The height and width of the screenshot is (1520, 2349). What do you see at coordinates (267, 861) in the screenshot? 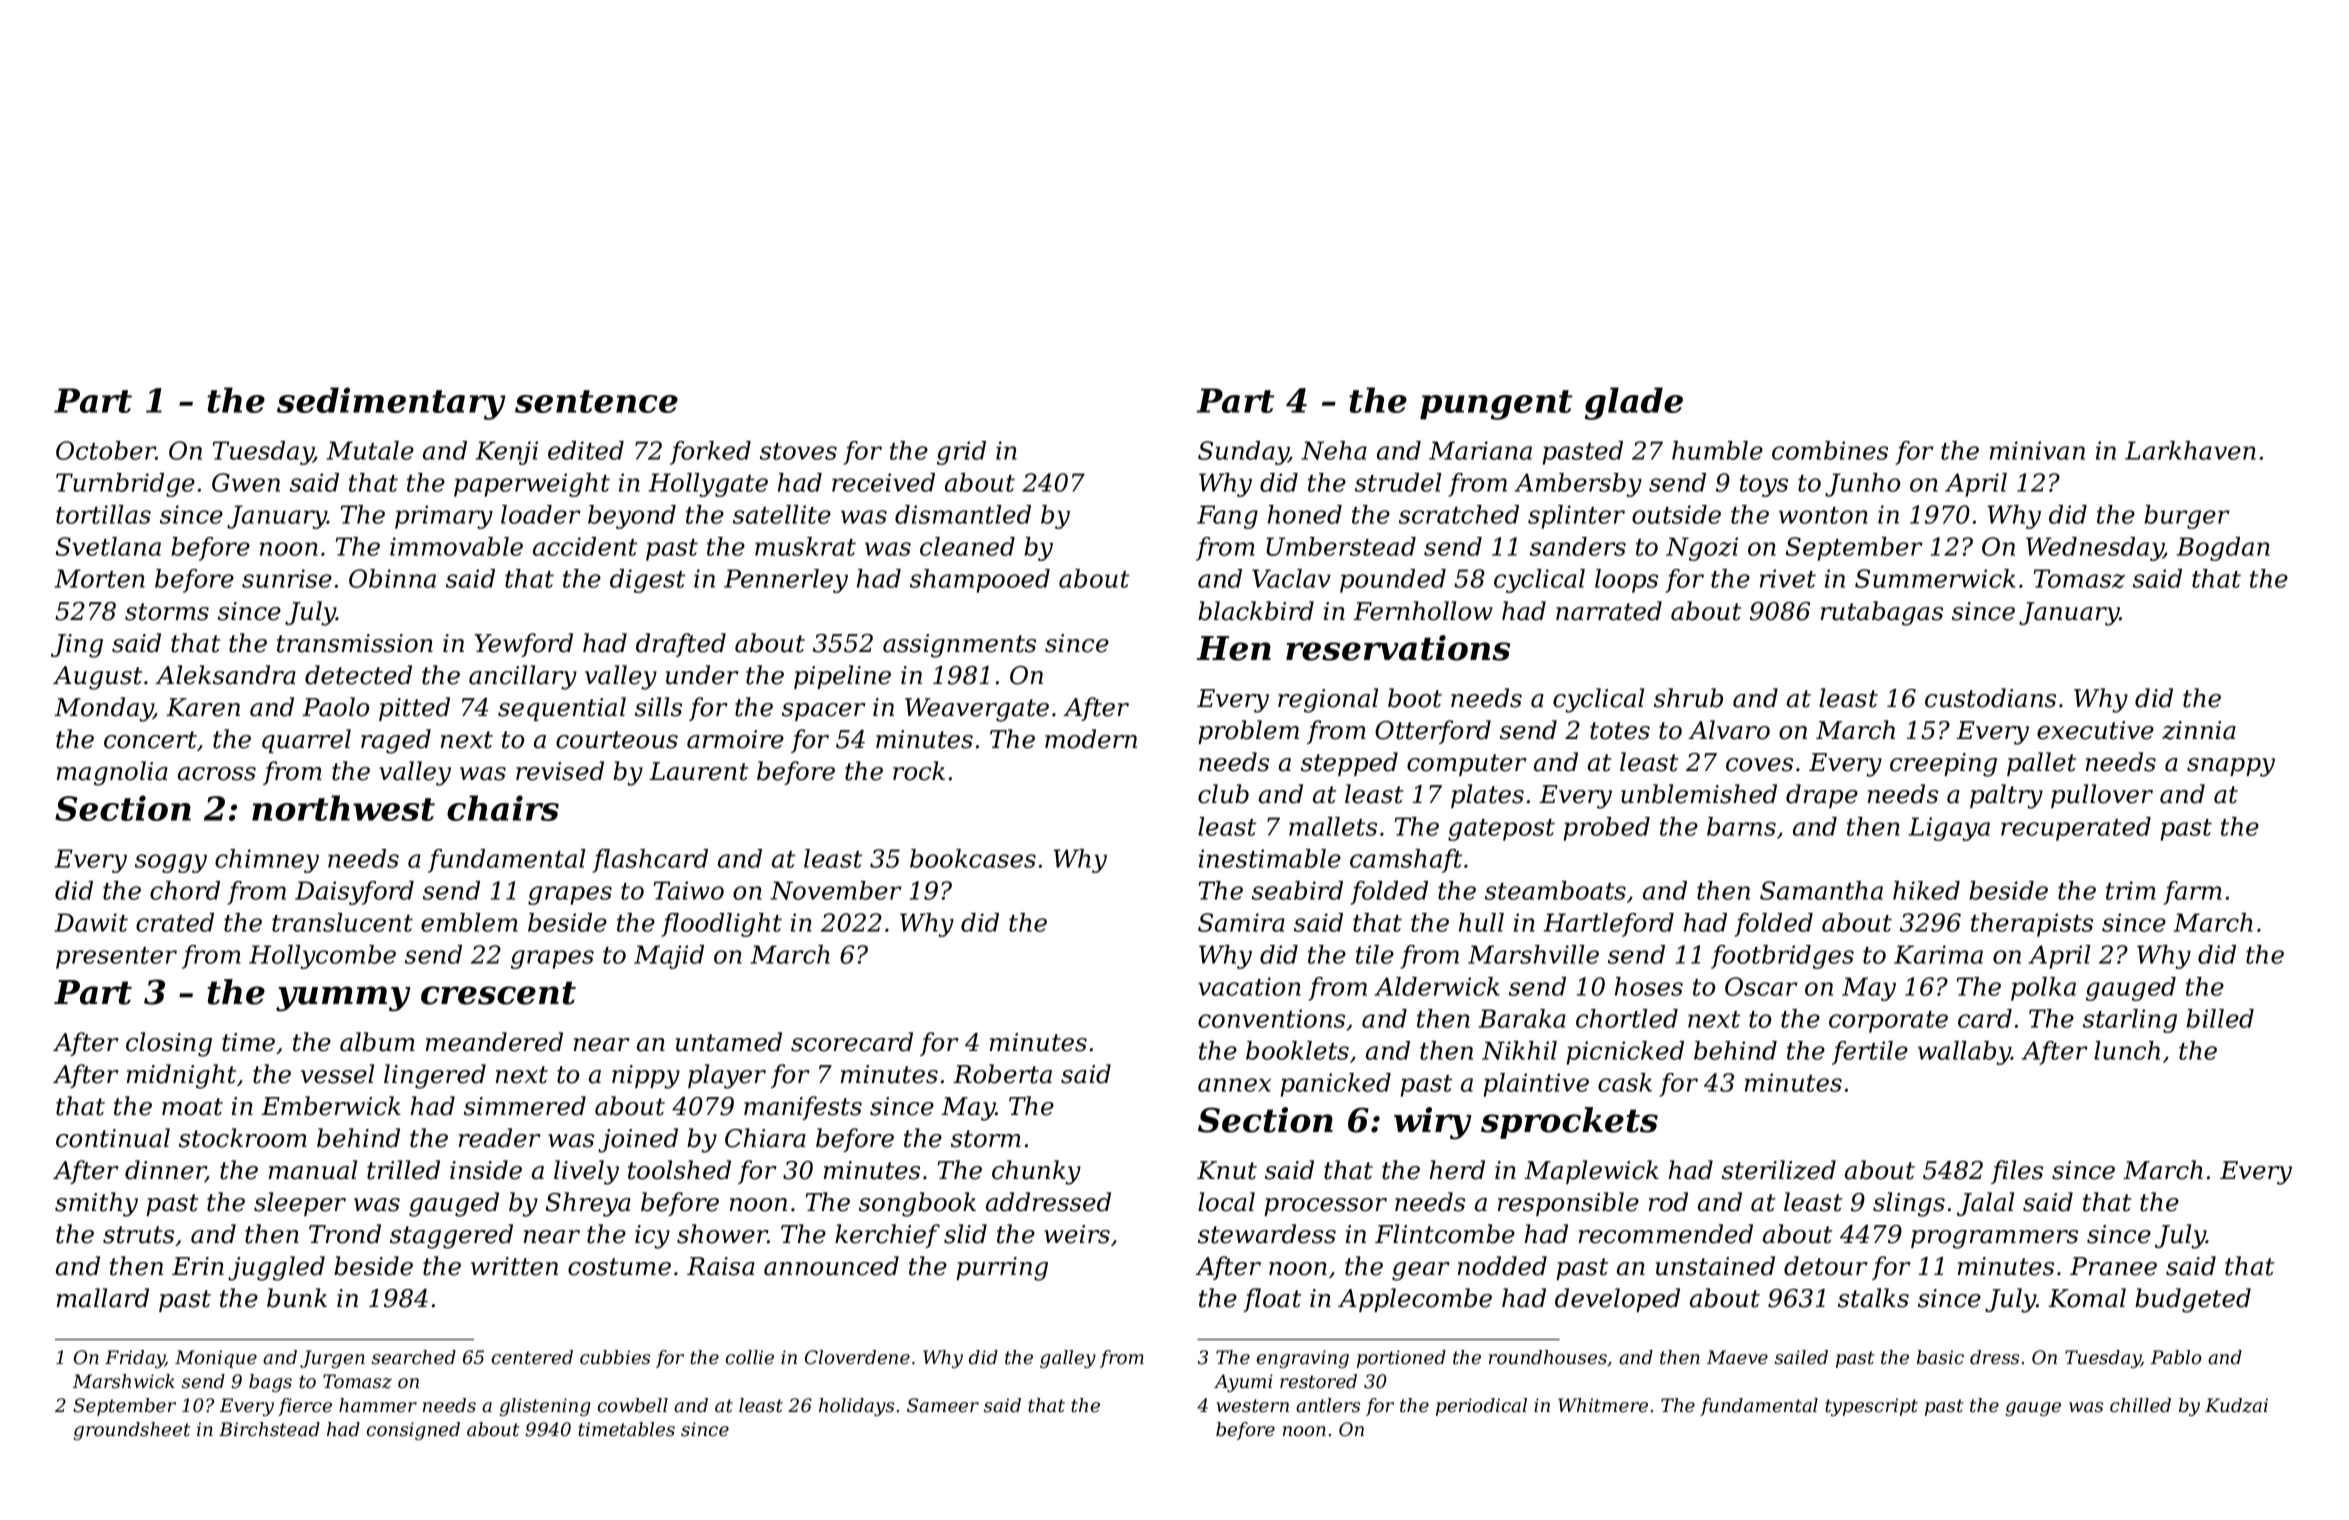
I see `chimney` at bounding box center [267, 861].
